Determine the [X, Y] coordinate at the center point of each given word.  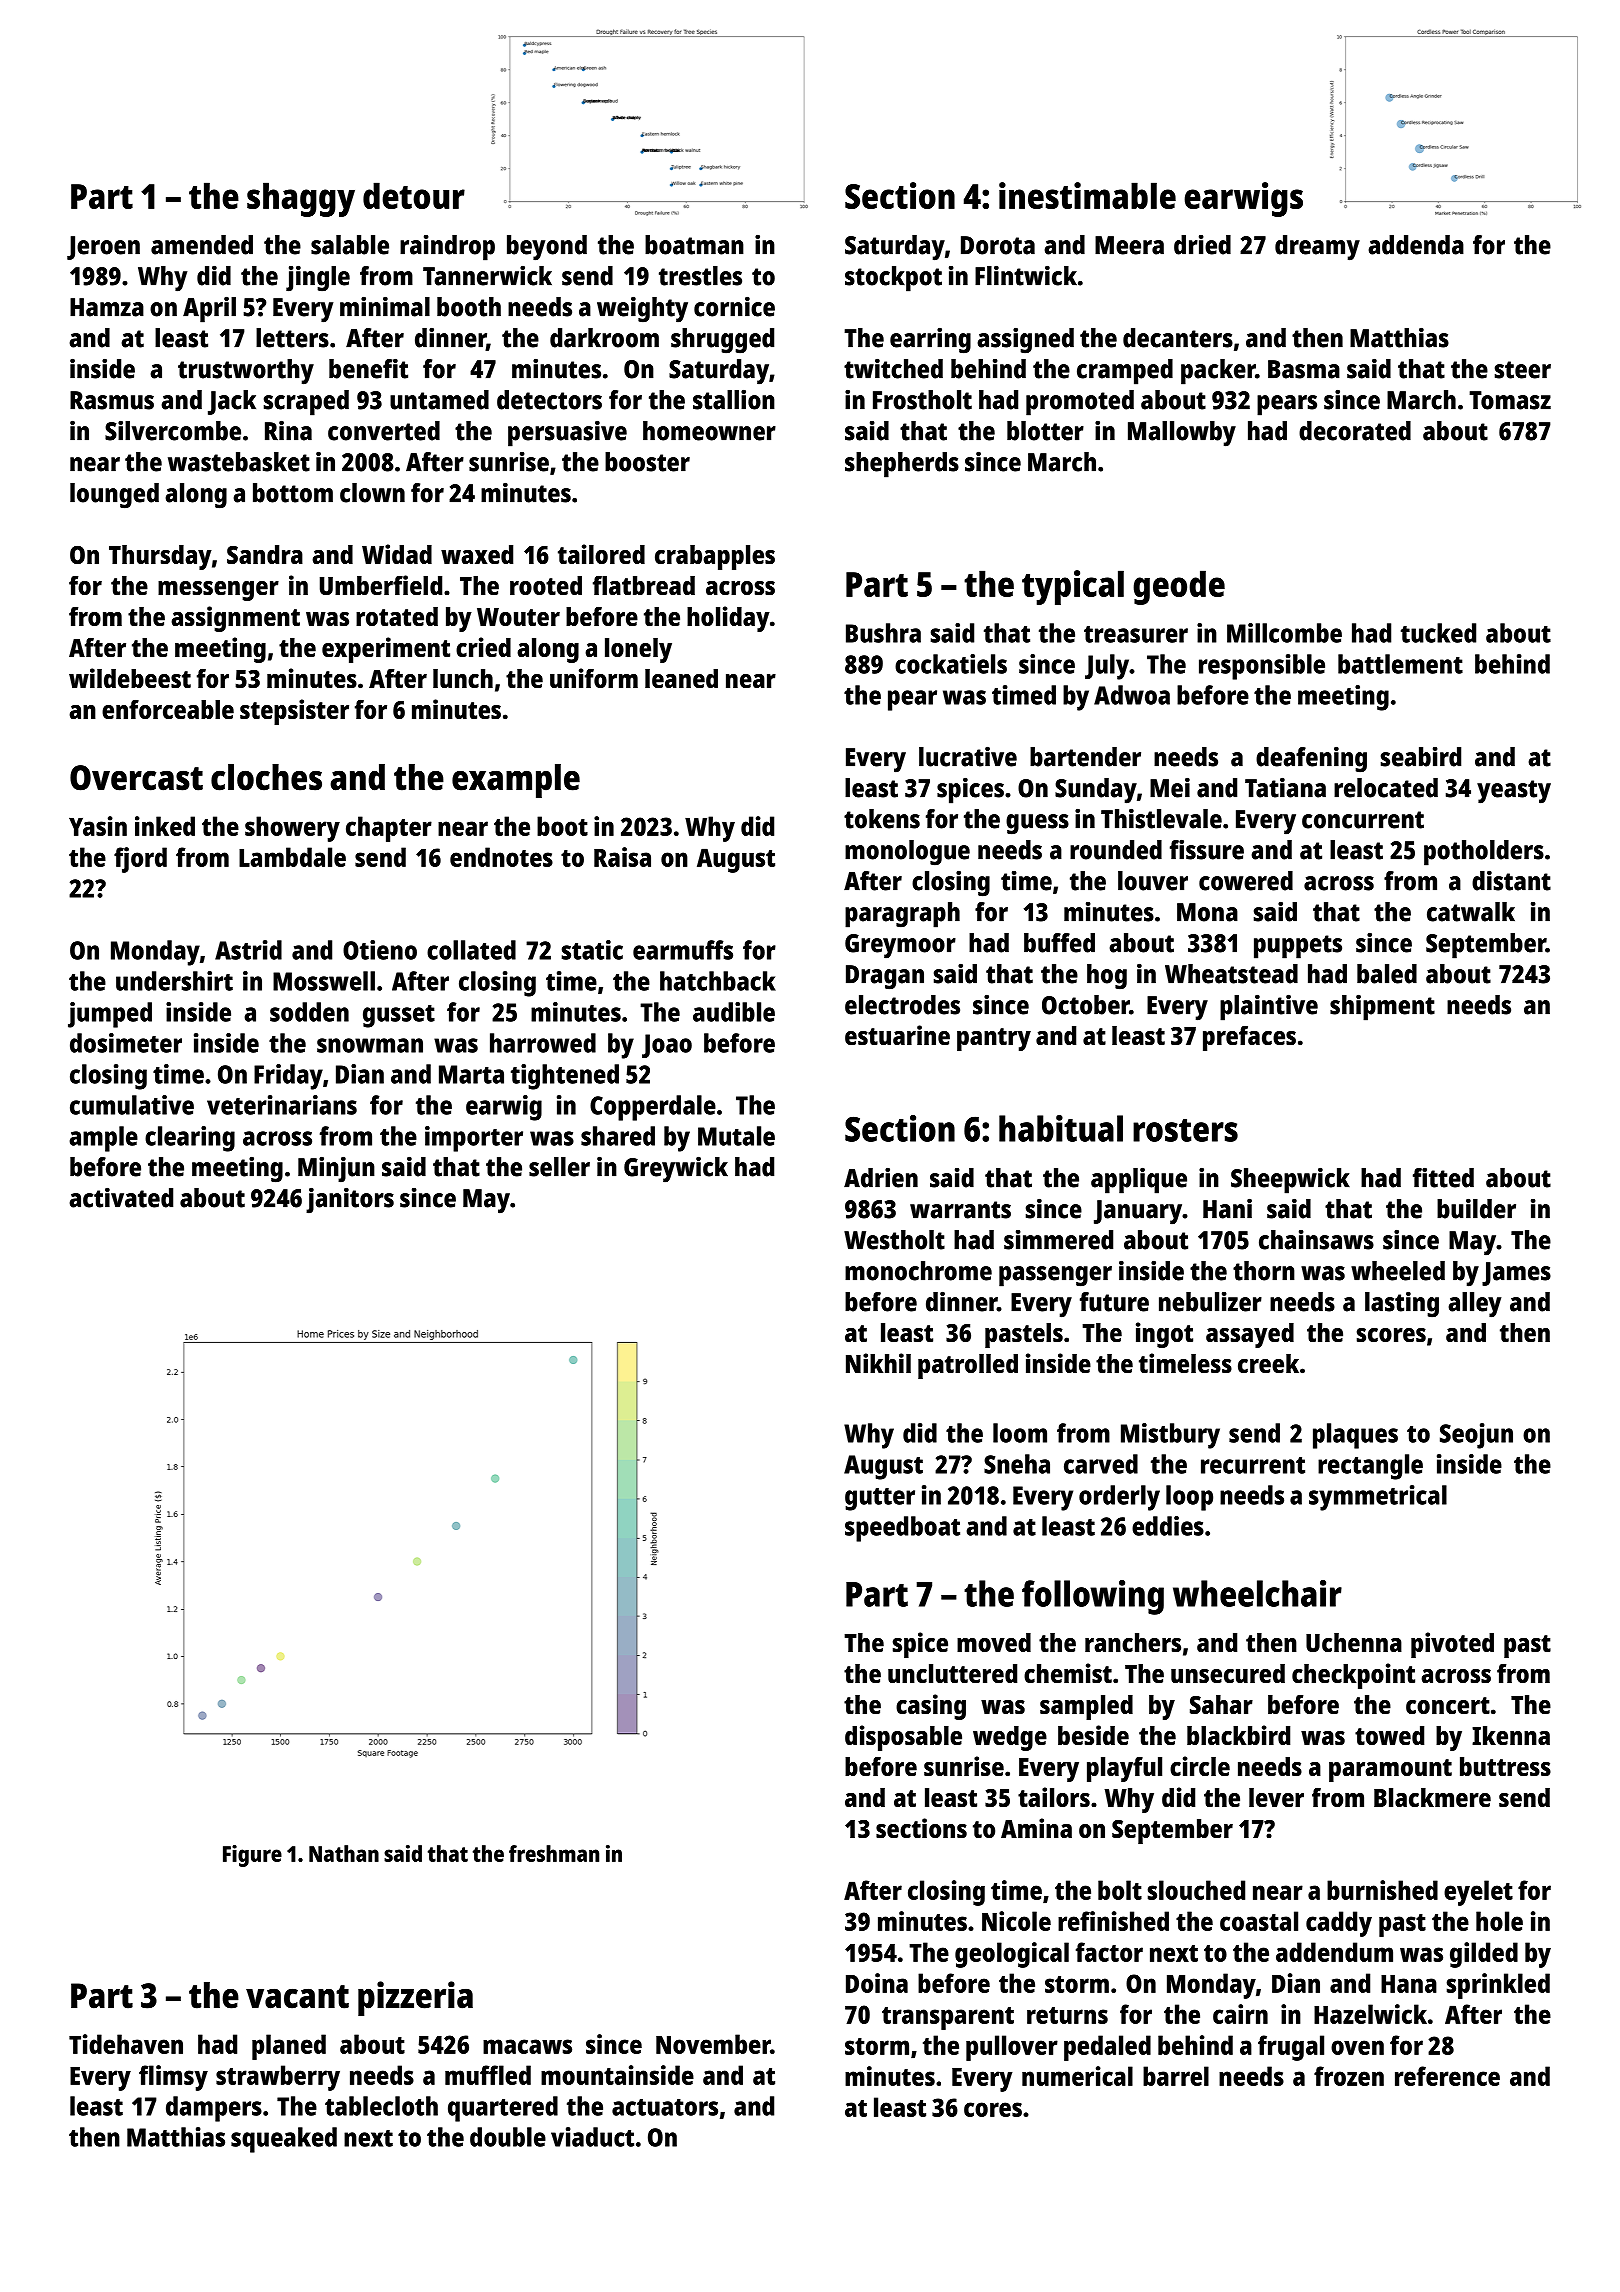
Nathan [344, 1853]
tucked [1438, 633]
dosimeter [126, 1043]
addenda [1416, 245]
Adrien [881, 1177]
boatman [694, 245]
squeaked [284, 2140]
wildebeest [130, 678]
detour [414, 195]
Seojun [1476, 1436]
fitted [1443, 1177]
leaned [681, 678]
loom [1020, 1433]
